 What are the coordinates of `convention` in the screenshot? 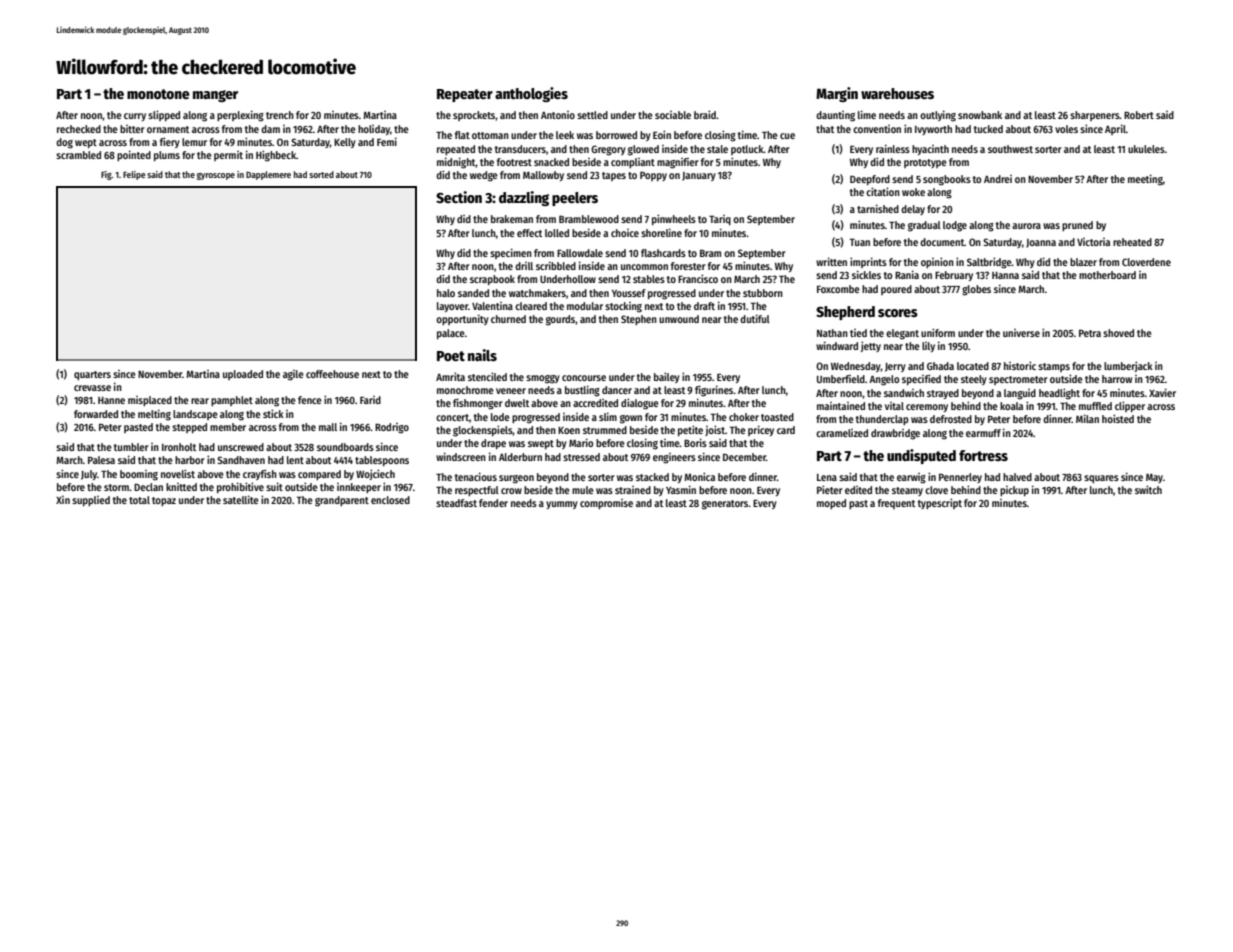 It's located at (877, 129).
